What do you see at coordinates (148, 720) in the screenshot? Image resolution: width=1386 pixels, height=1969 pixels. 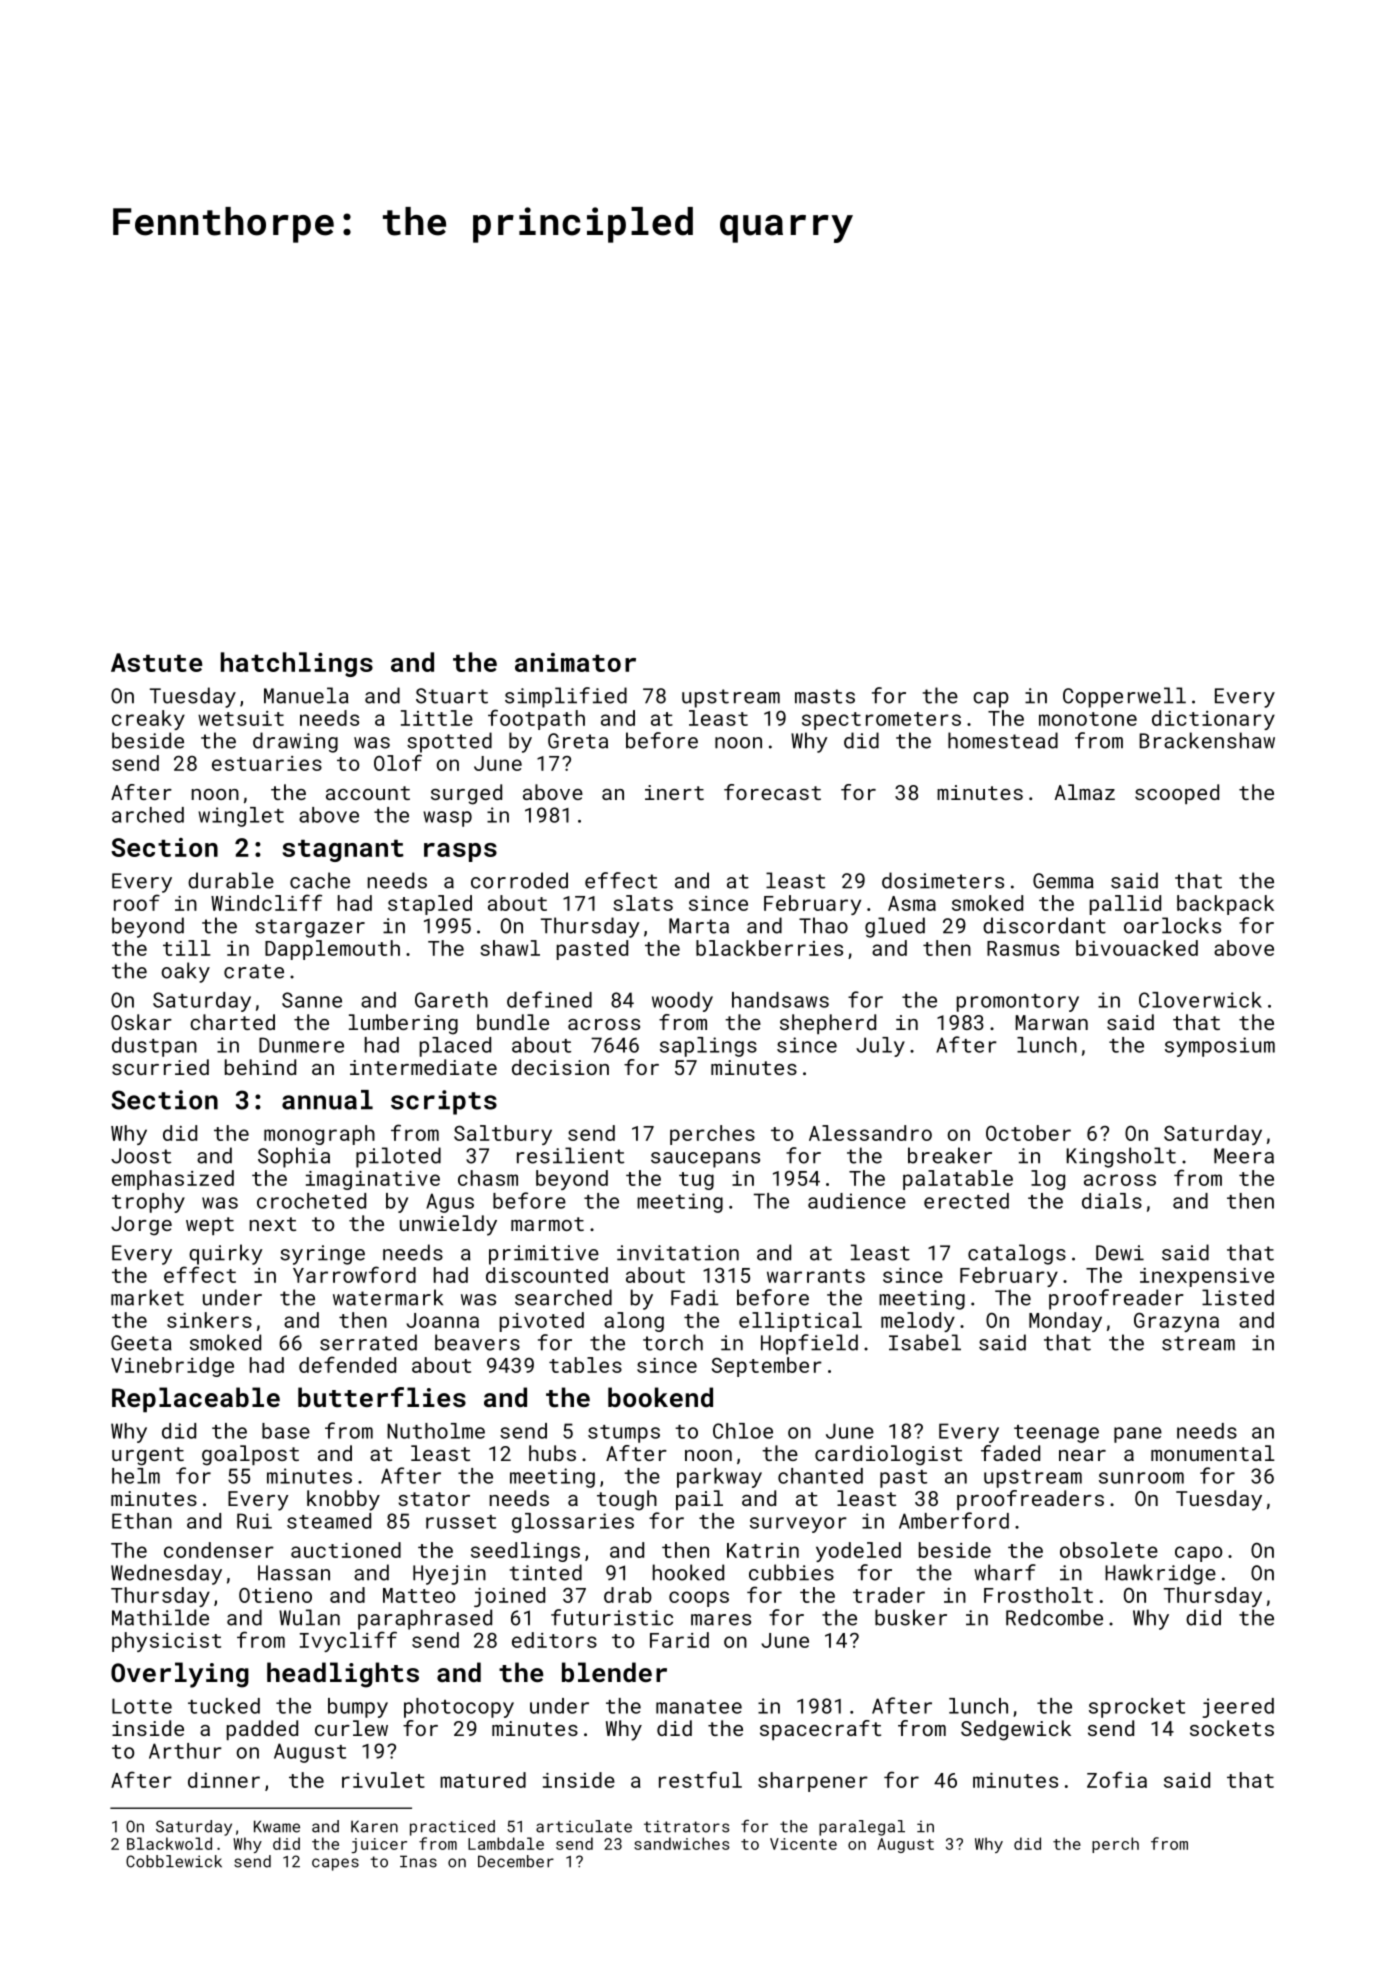 I see `creaky` at bounding box center [148, 720].
